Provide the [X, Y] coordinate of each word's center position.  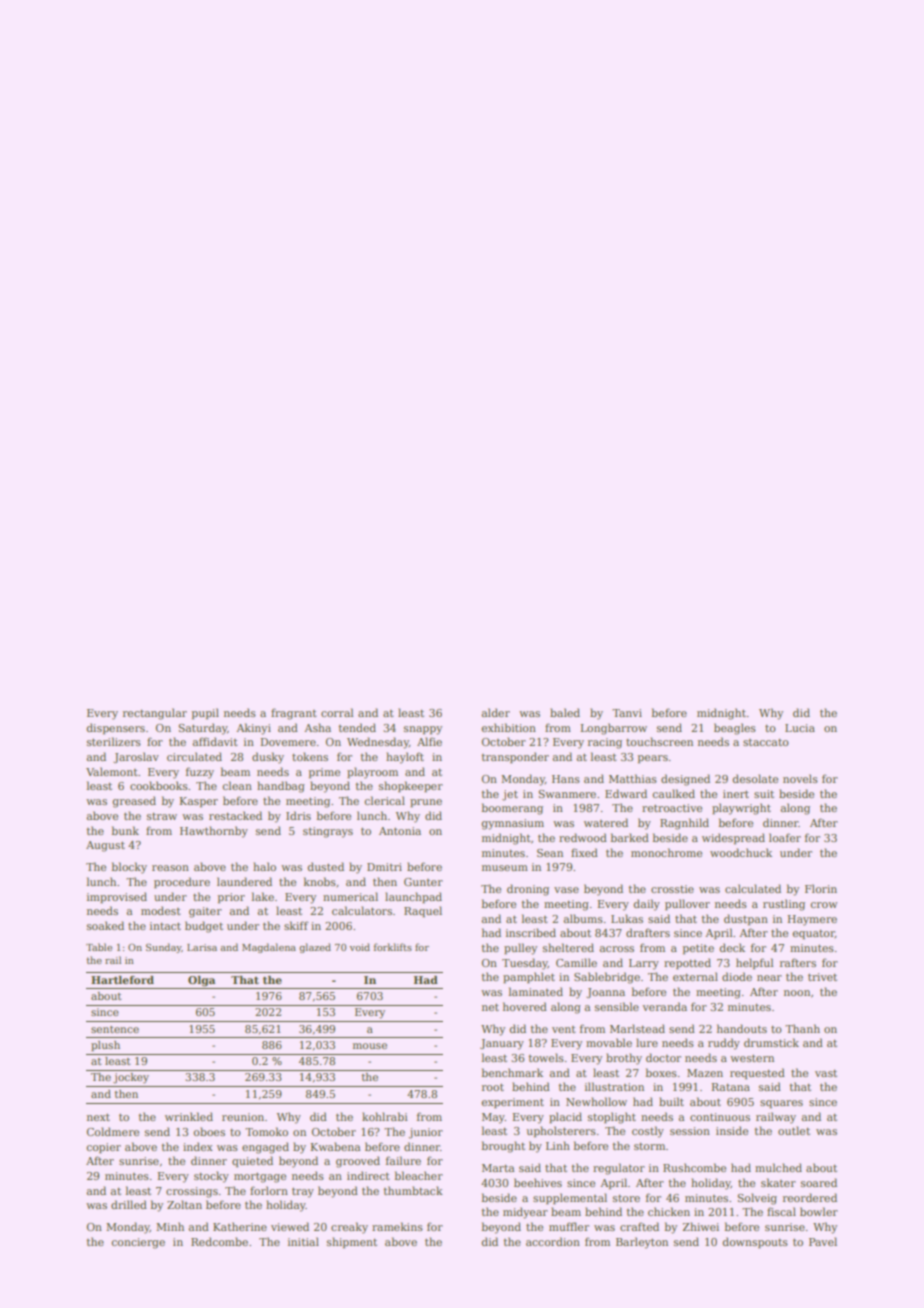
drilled [129, 1204]
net [490, 1007]
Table [99, 947]
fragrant [294, 714]
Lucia [800, 728]
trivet [822, 977]
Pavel [823, 1241]
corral [337, 712]
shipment [352, 1242]
